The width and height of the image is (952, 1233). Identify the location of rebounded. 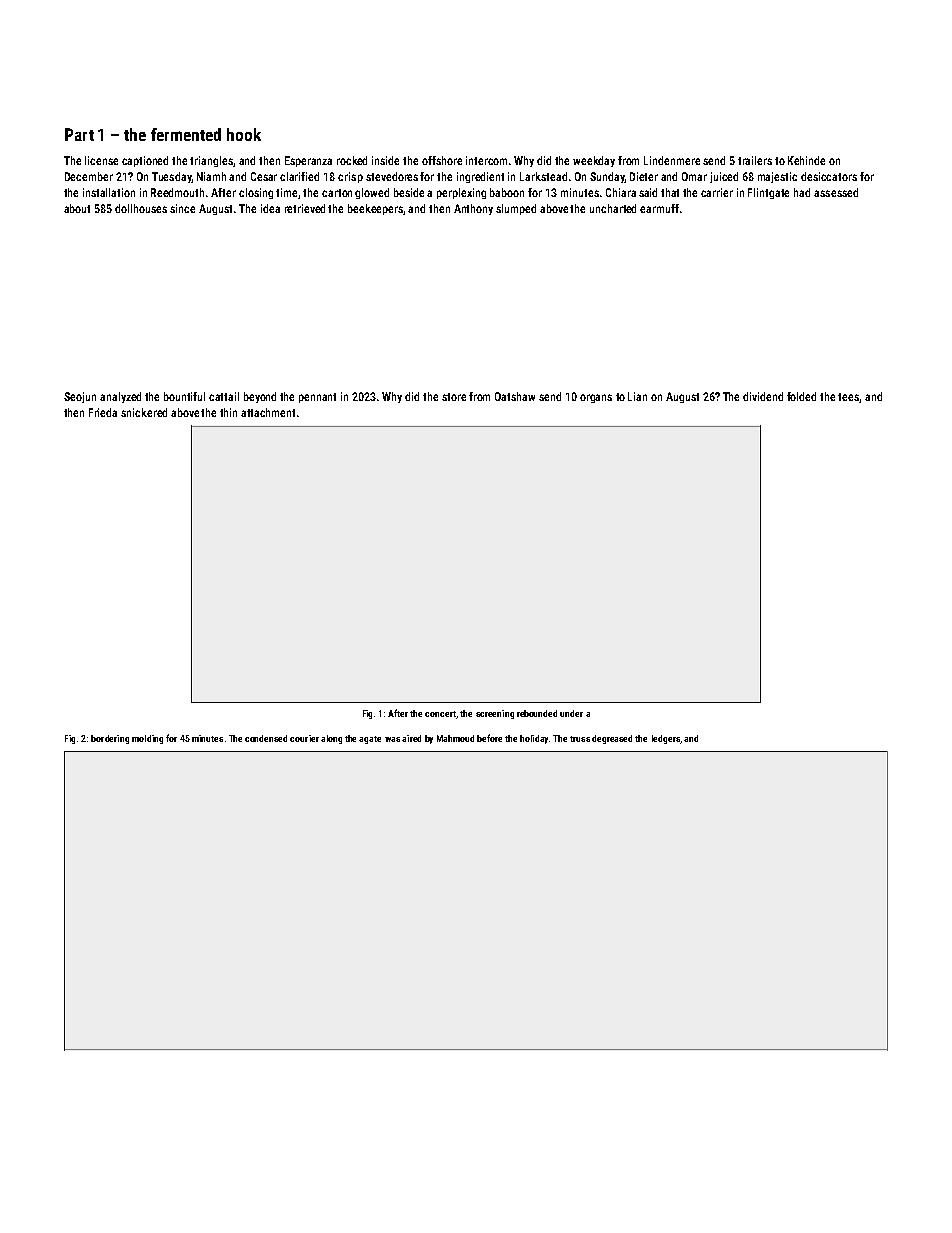
(537, 713).
